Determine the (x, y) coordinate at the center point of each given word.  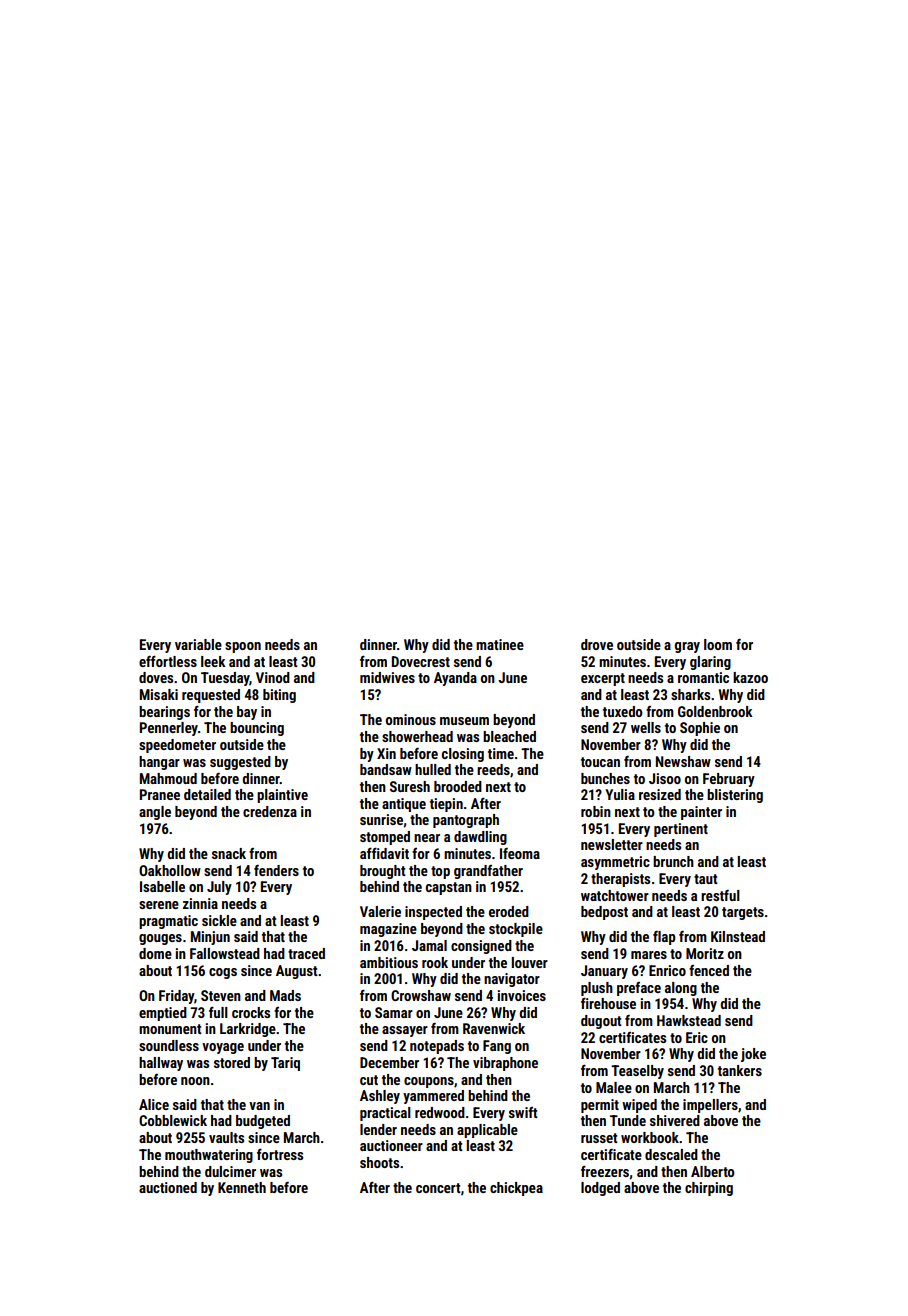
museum (464, 721)
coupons (429, 1082)
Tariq (285, 1064)
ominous (411, 719)
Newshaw (683, 761)
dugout (601, 1022)
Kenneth (242, 1187)
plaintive (282, 796)
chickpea (516, 1189)
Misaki (159, 694)
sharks (690, 694)
